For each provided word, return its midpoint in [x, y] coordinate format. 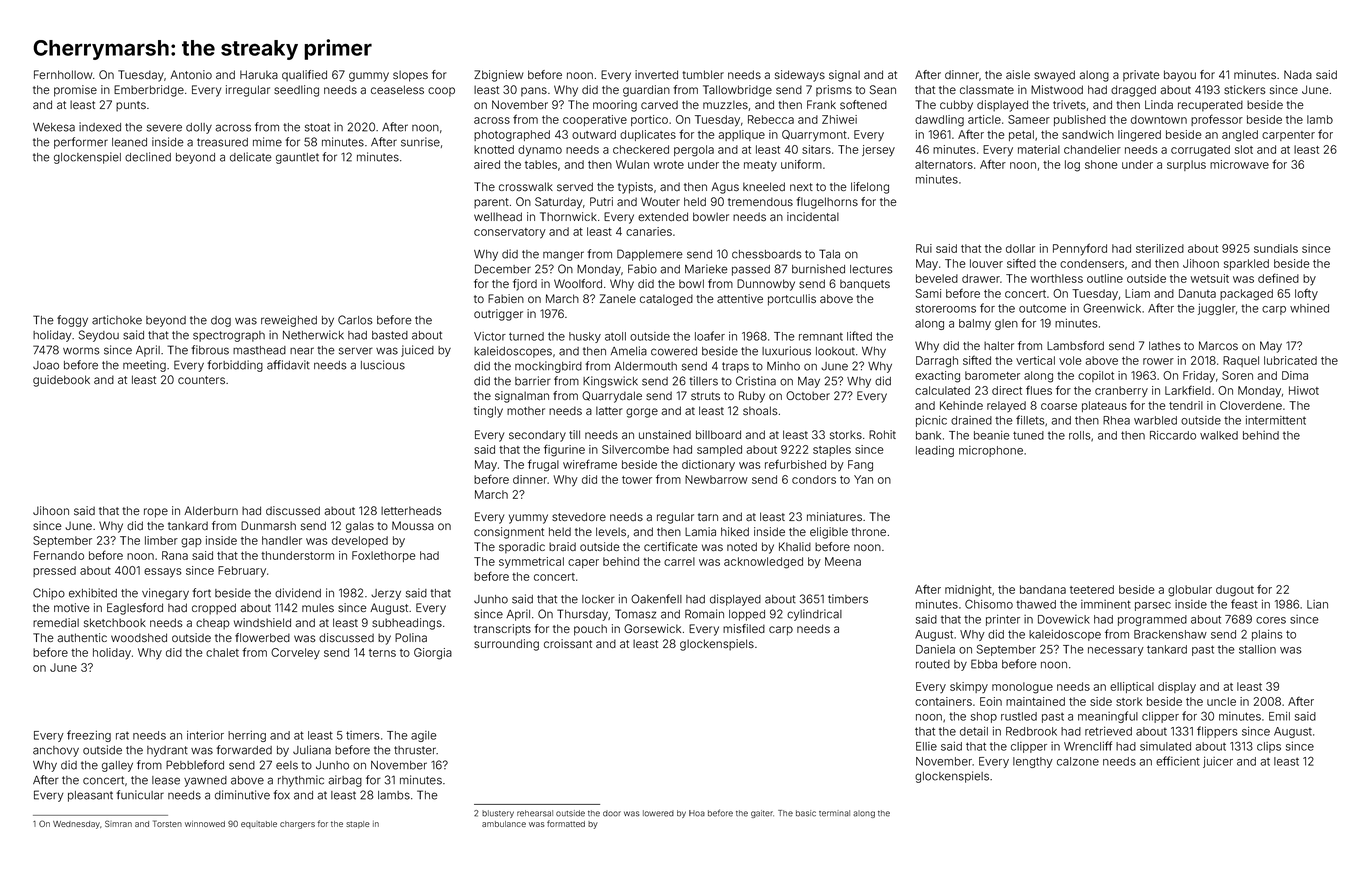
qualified [304, 76]
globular [1190, 591]
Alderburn [211, 511]
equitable [259, 824]
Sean [883, 90]
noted [742, 546]
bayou [1180, 76]
